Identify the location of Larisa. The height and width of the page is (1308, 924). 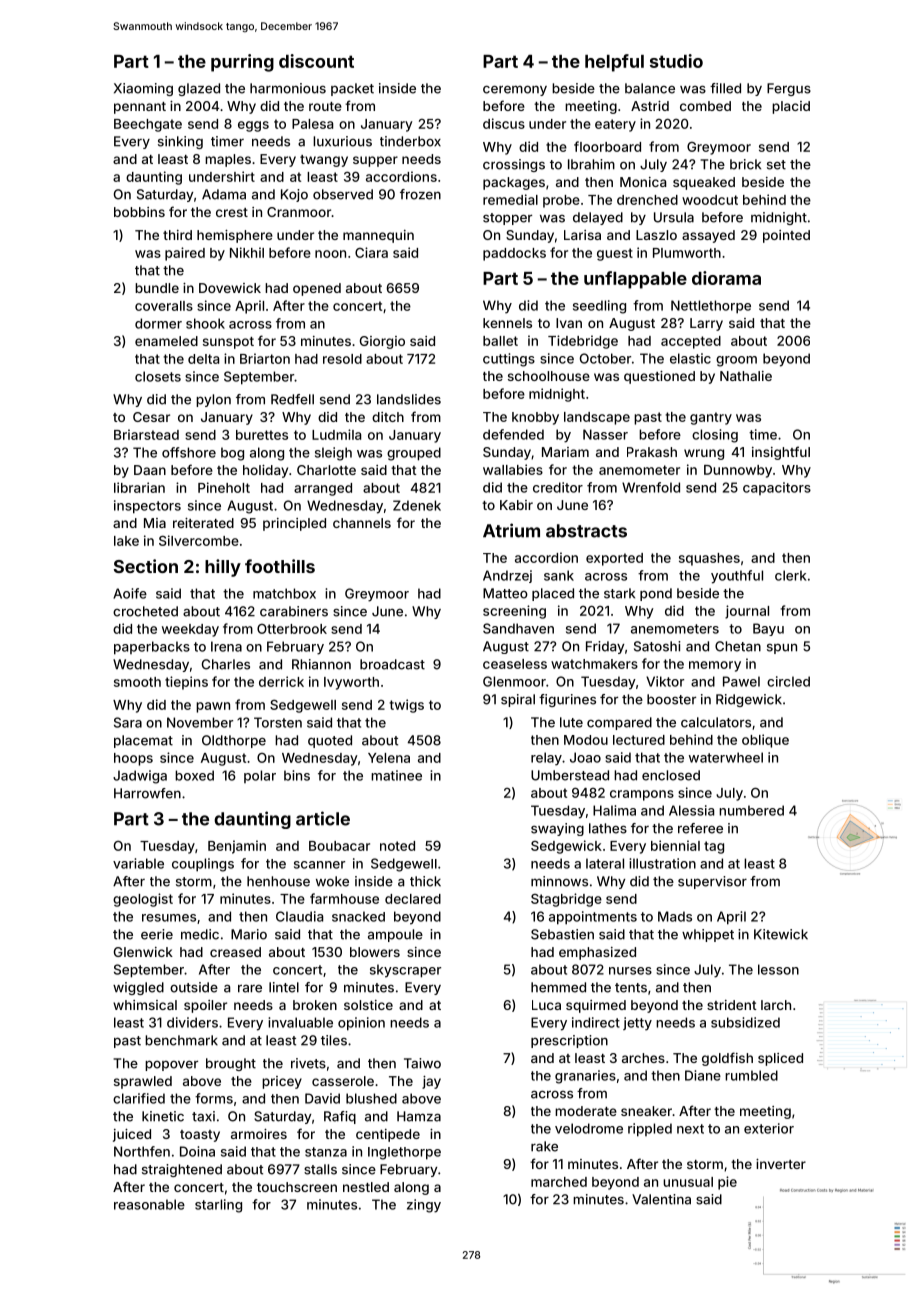
(582, 235).
